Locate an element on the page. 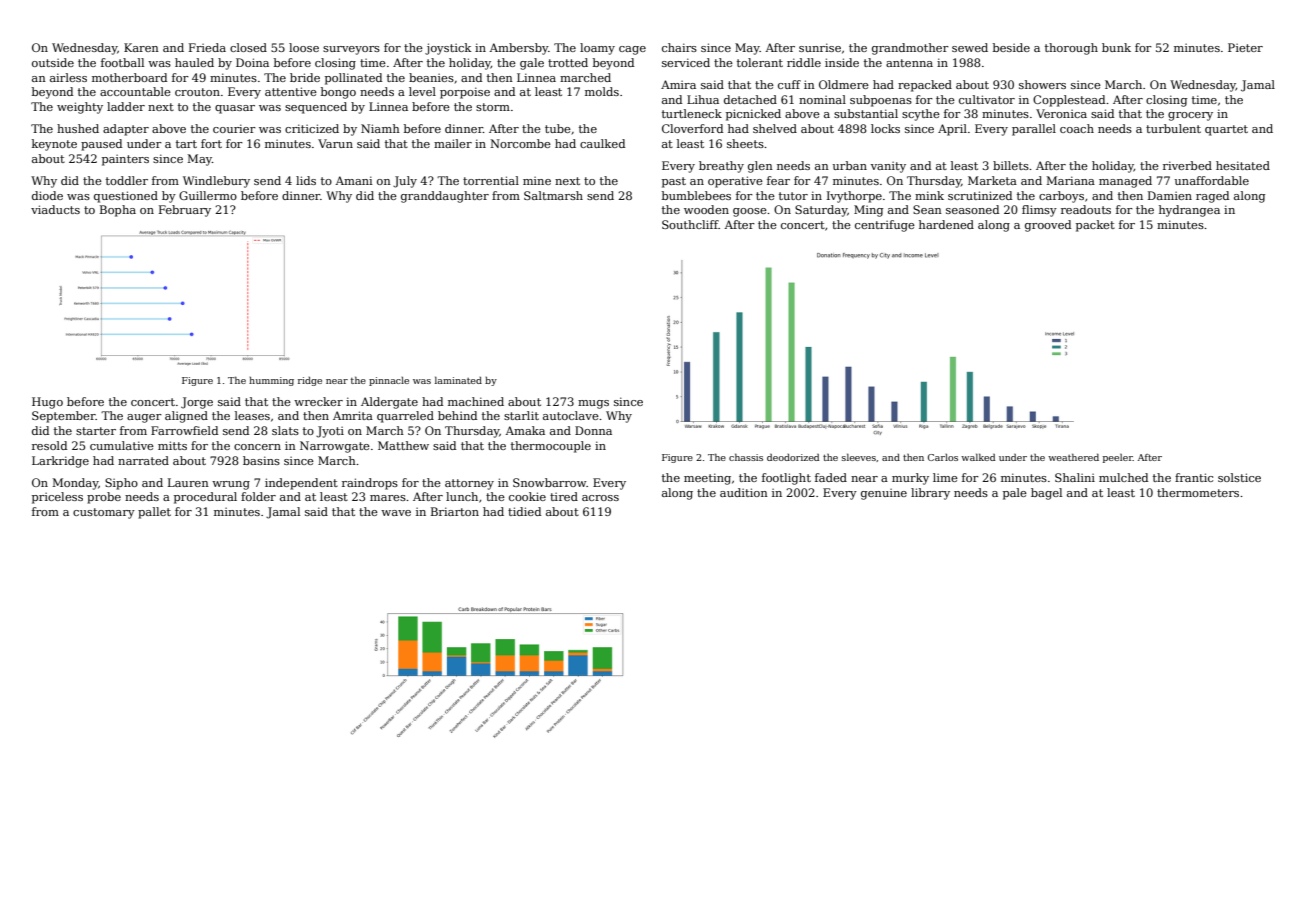  Donna is located at coordinates (593, 430).
